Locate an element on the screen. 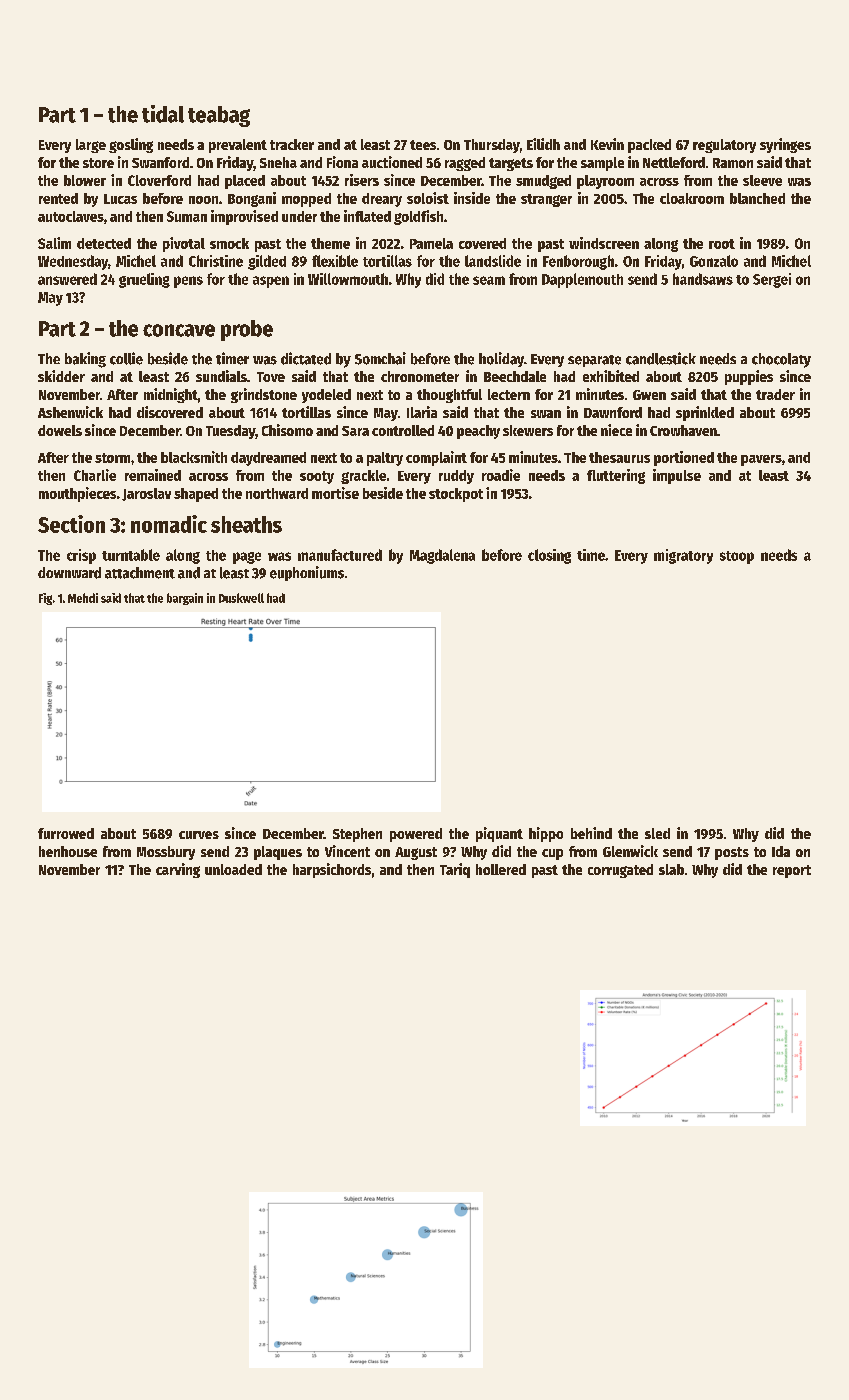  tees is located at coordinates (423, 145).
